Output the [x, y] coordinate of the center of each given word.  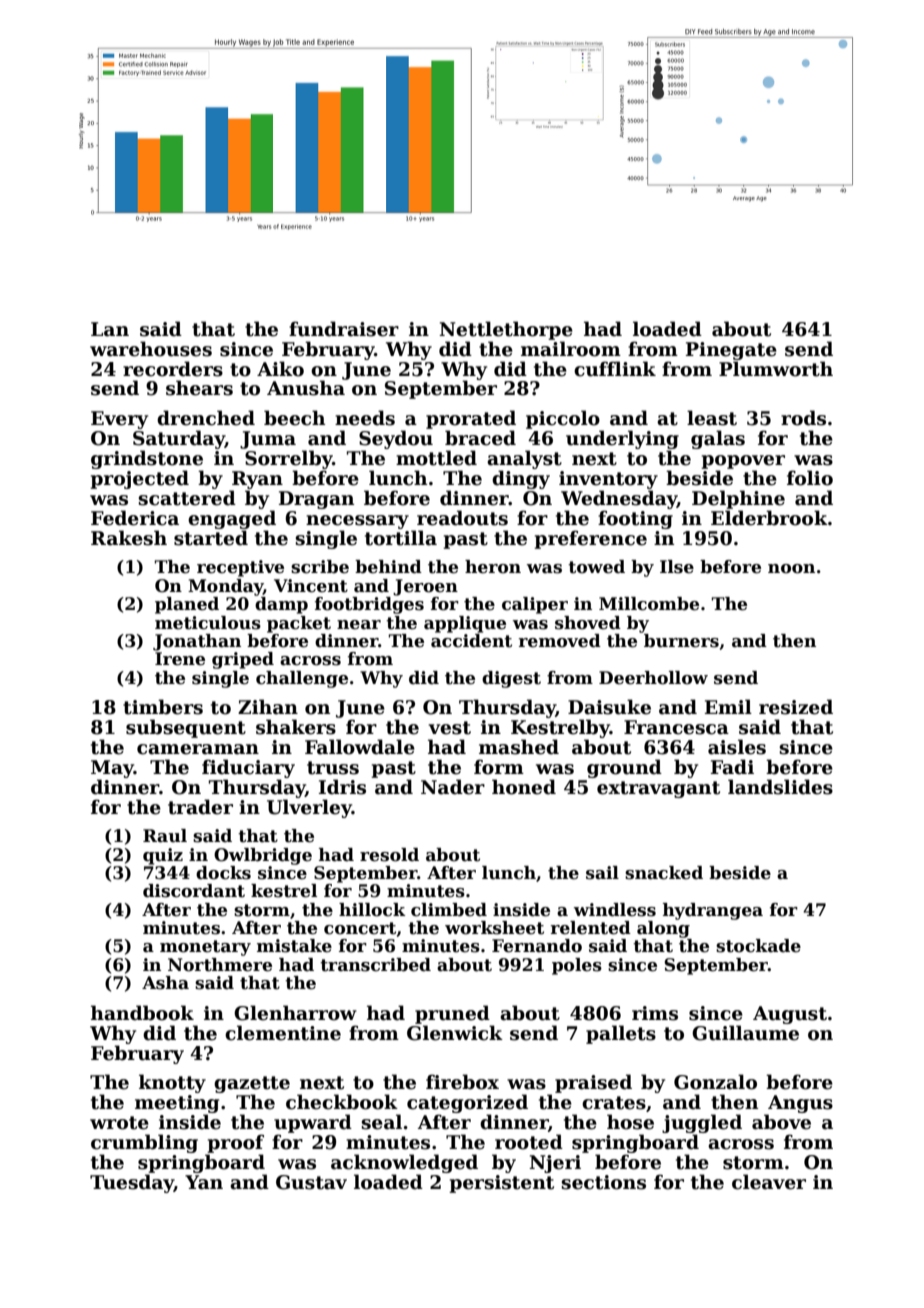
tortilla [401, 538]
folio [810, 478]
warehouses [151, 349]
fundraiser [344, 329]
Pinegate [731, 351]
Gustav [311, 1182]
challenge [302, 679]
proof [235, 1143]
